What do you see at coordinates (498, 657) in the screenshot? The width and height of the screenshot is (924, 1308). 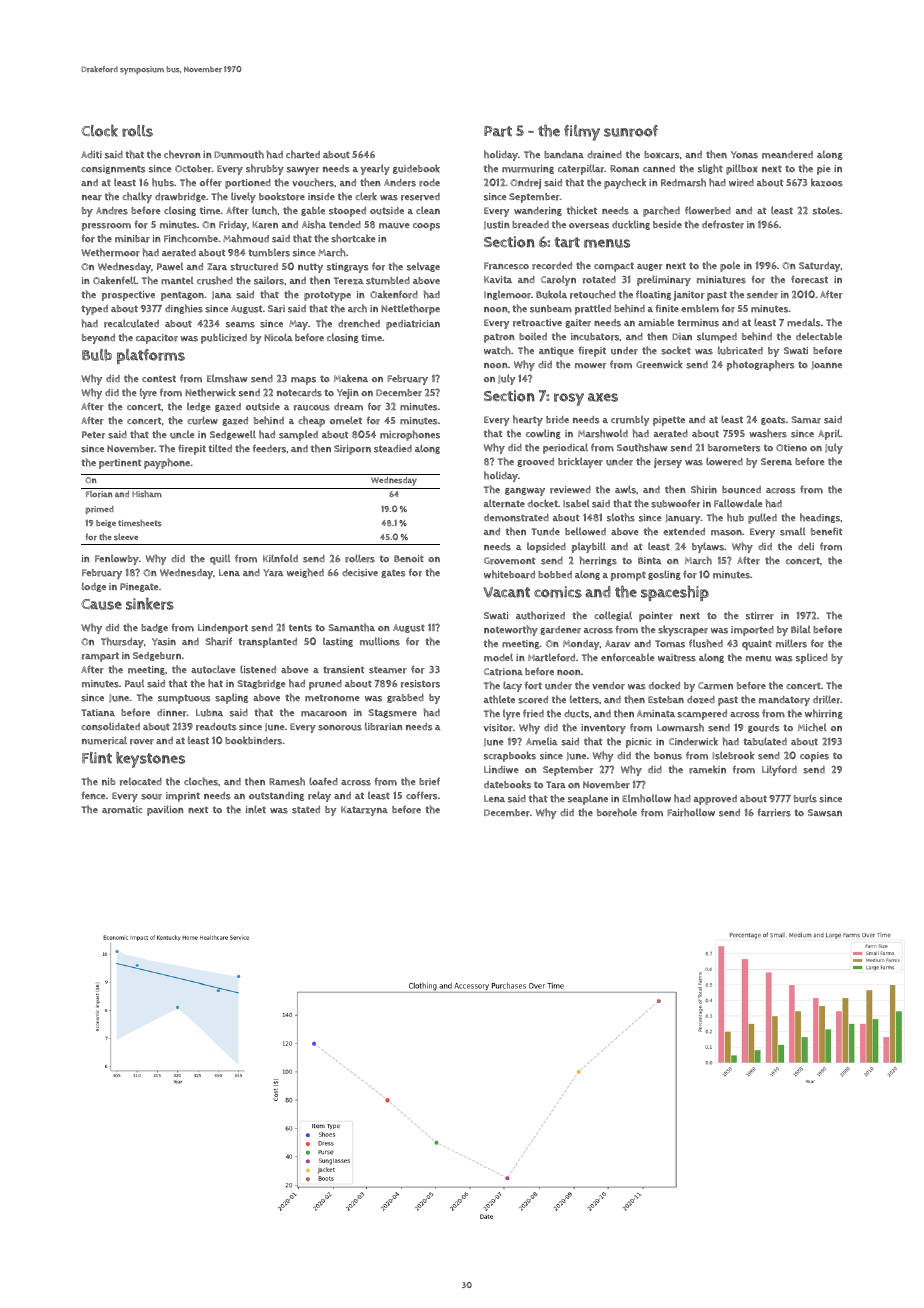 I see `model` at bounding box center [498, 657].
